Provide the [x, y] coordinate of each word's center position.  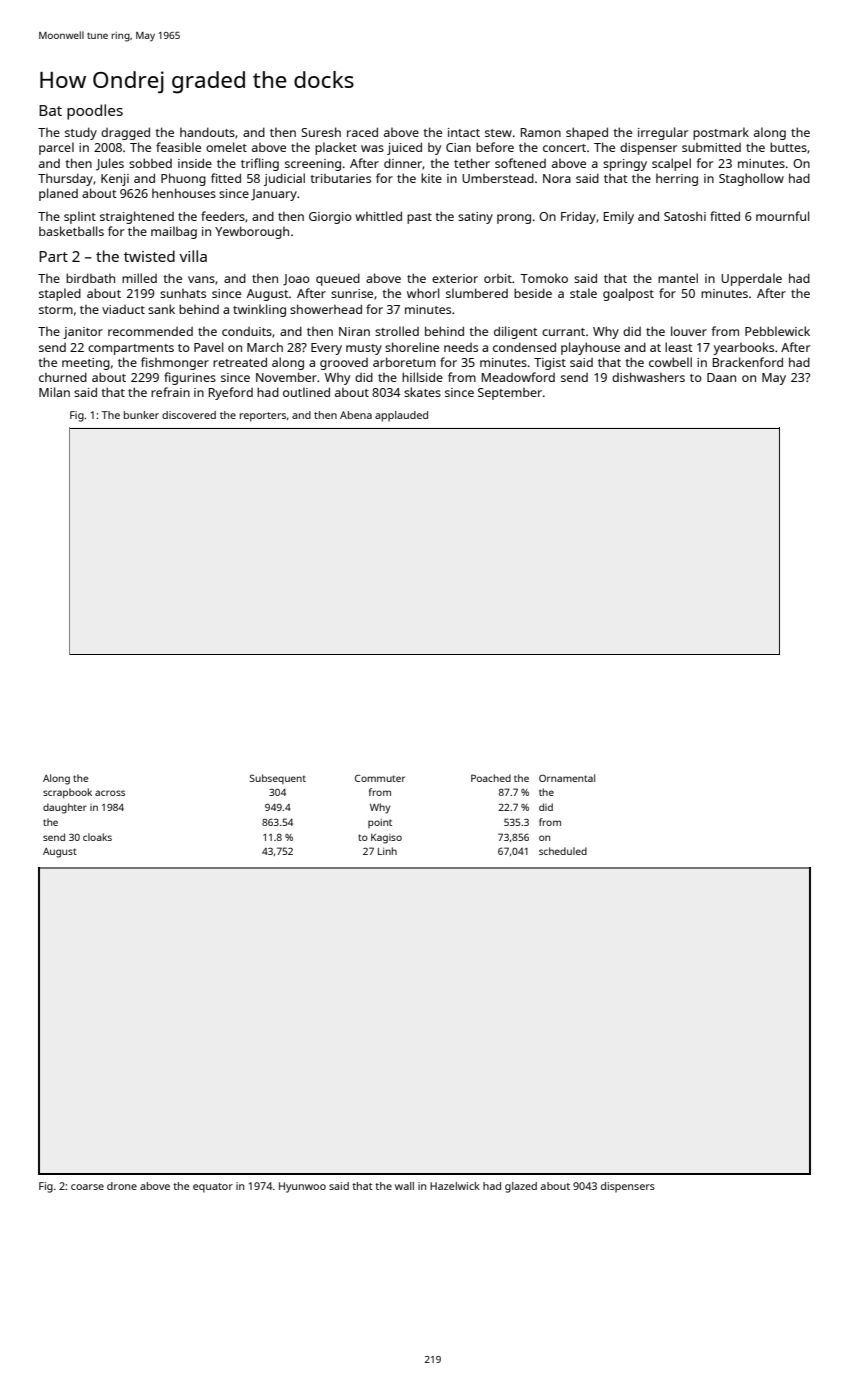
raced [362, 132]
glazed [521, 1187]
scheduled [563, 851]
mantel [678, 278]
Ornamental [567, 778]
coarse [87, 1187]
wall [404, 1186]
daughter [65, 808]
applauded [401, 416]
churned [63, 377]
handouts [207, 132]
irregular [663, 133]
